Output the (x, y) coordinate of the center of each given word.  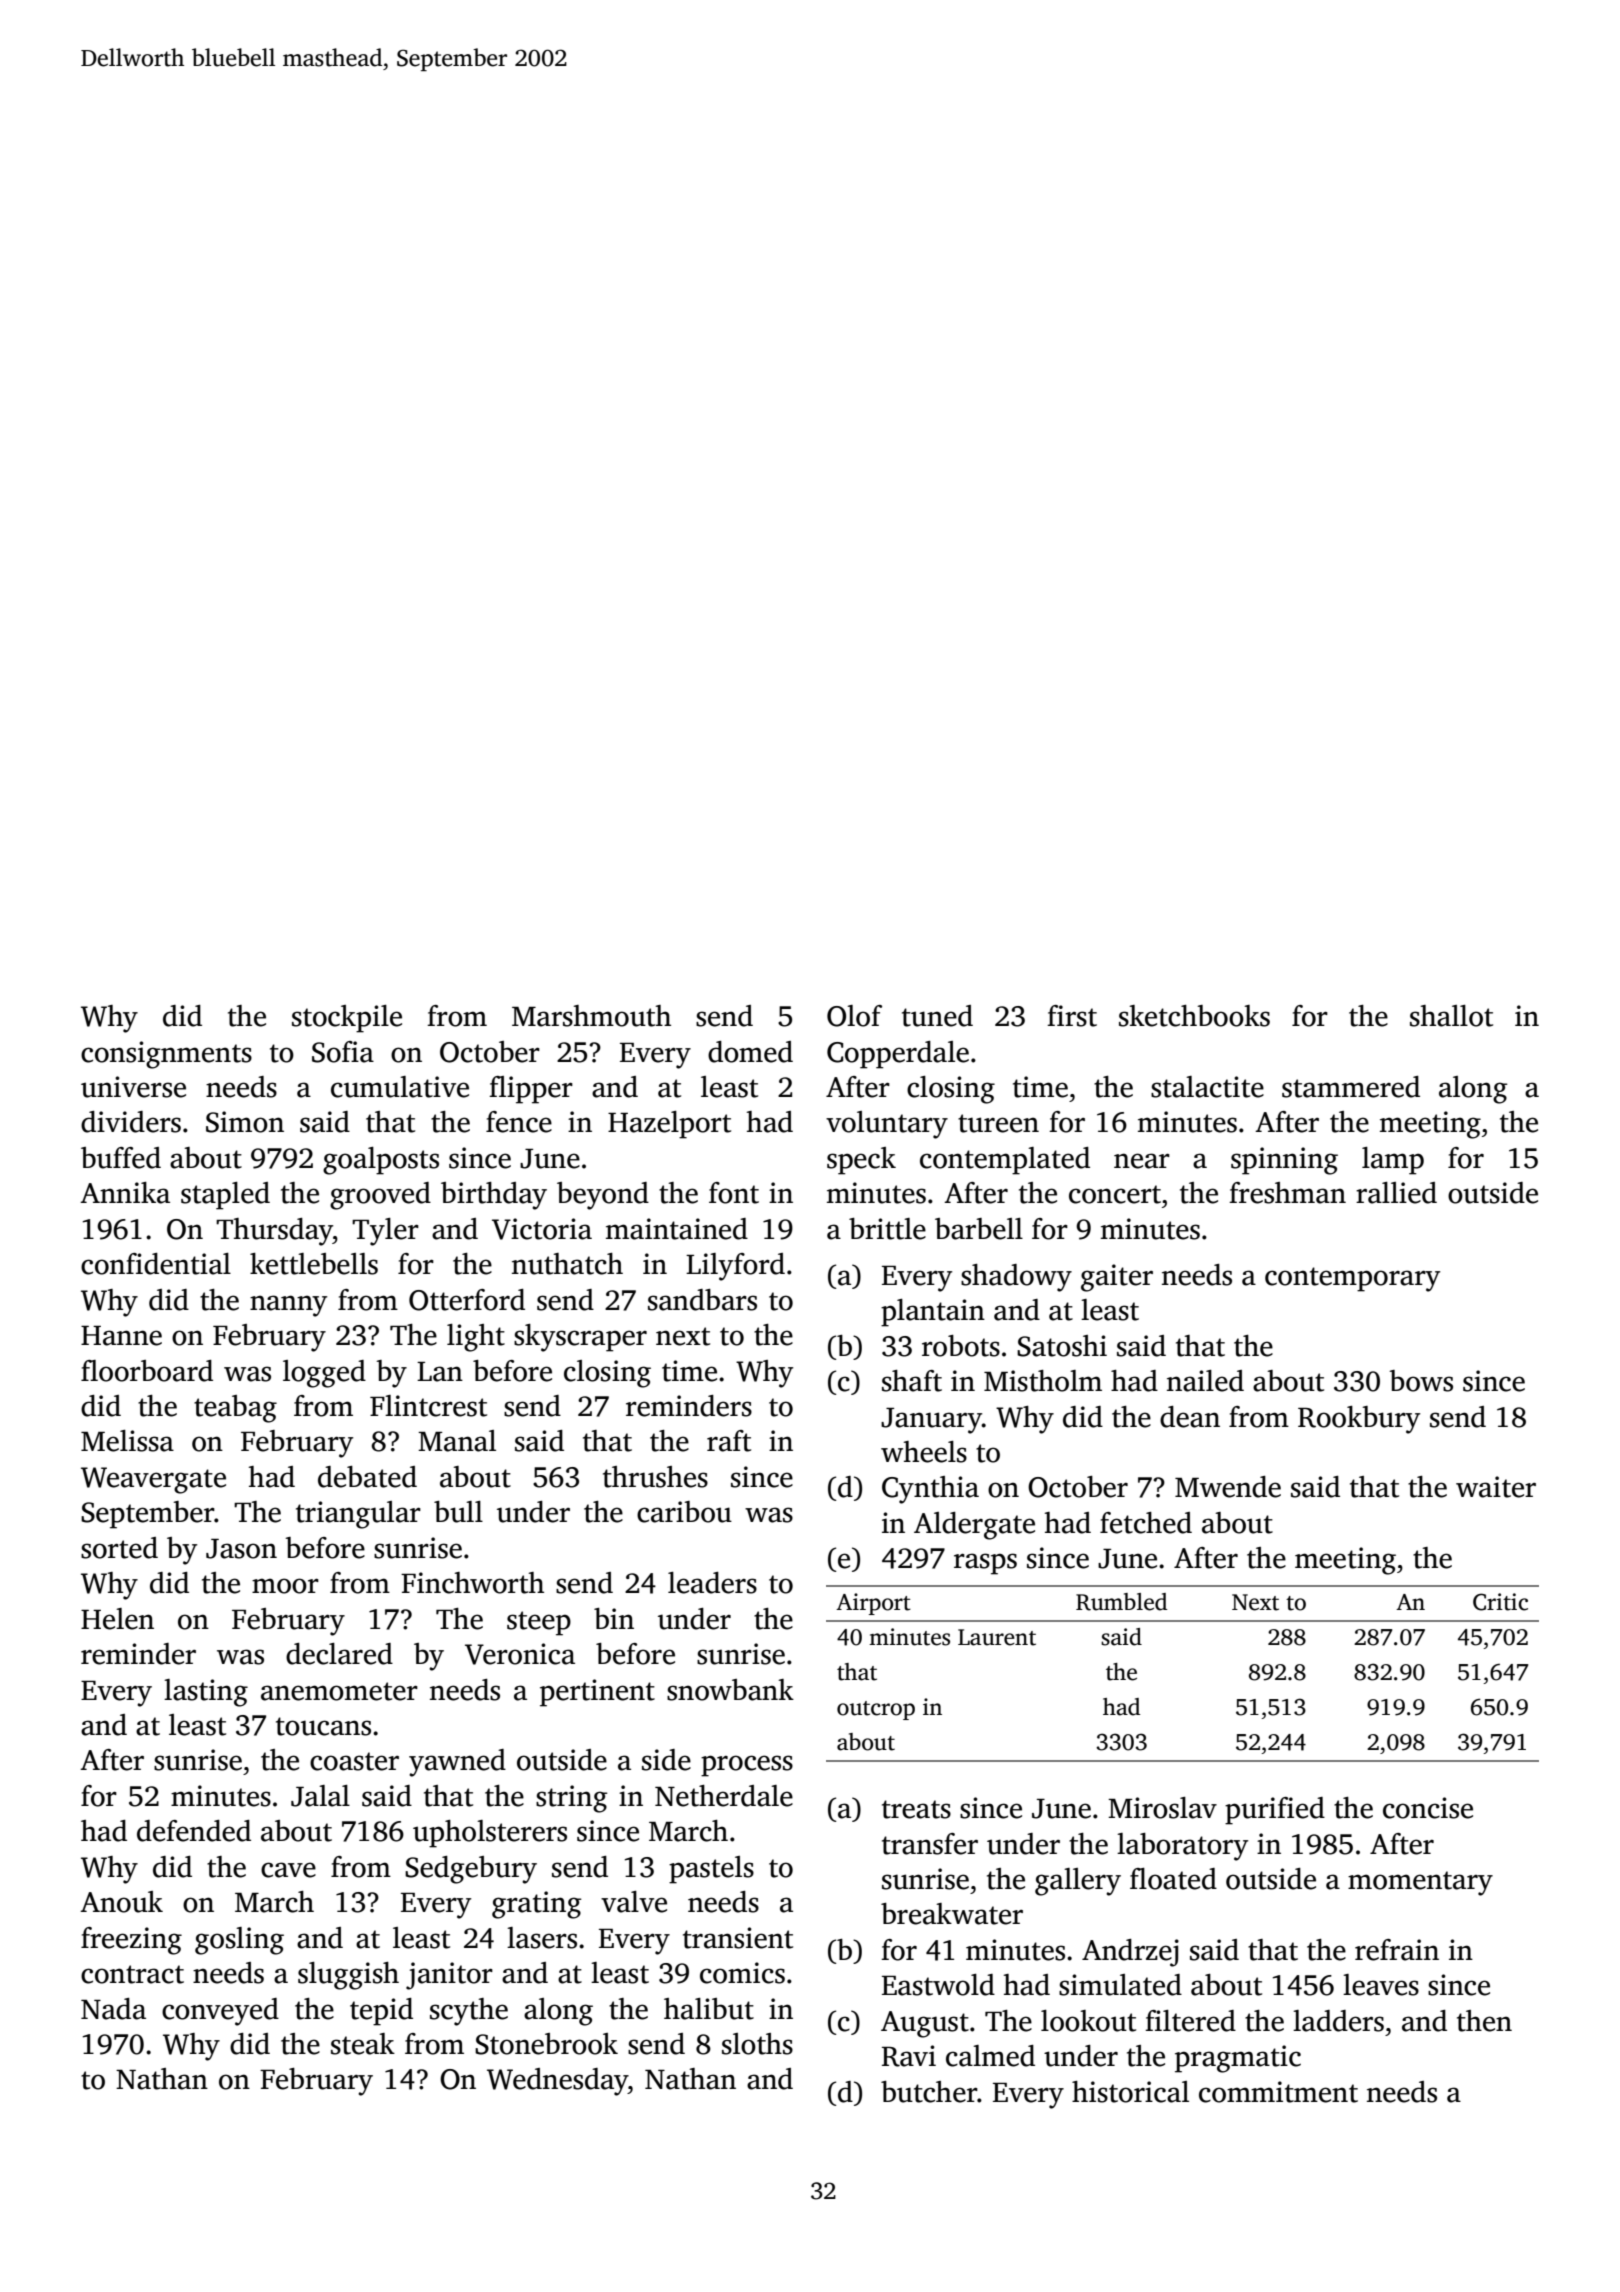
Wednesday (557, 2082)
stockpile (347, 1019)
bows (1421, 1381)
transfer (930, 1844)
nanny (288, 1306)
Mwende (1228, 1487)
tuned (937, 1016)
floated (1173, 1879)
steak (363, 2044)
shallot (1451, 1016)
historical (1130, 2092)
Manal (457, 1441)
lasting (206, 1693)
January (931, 1421)
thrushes (655, 1477)
